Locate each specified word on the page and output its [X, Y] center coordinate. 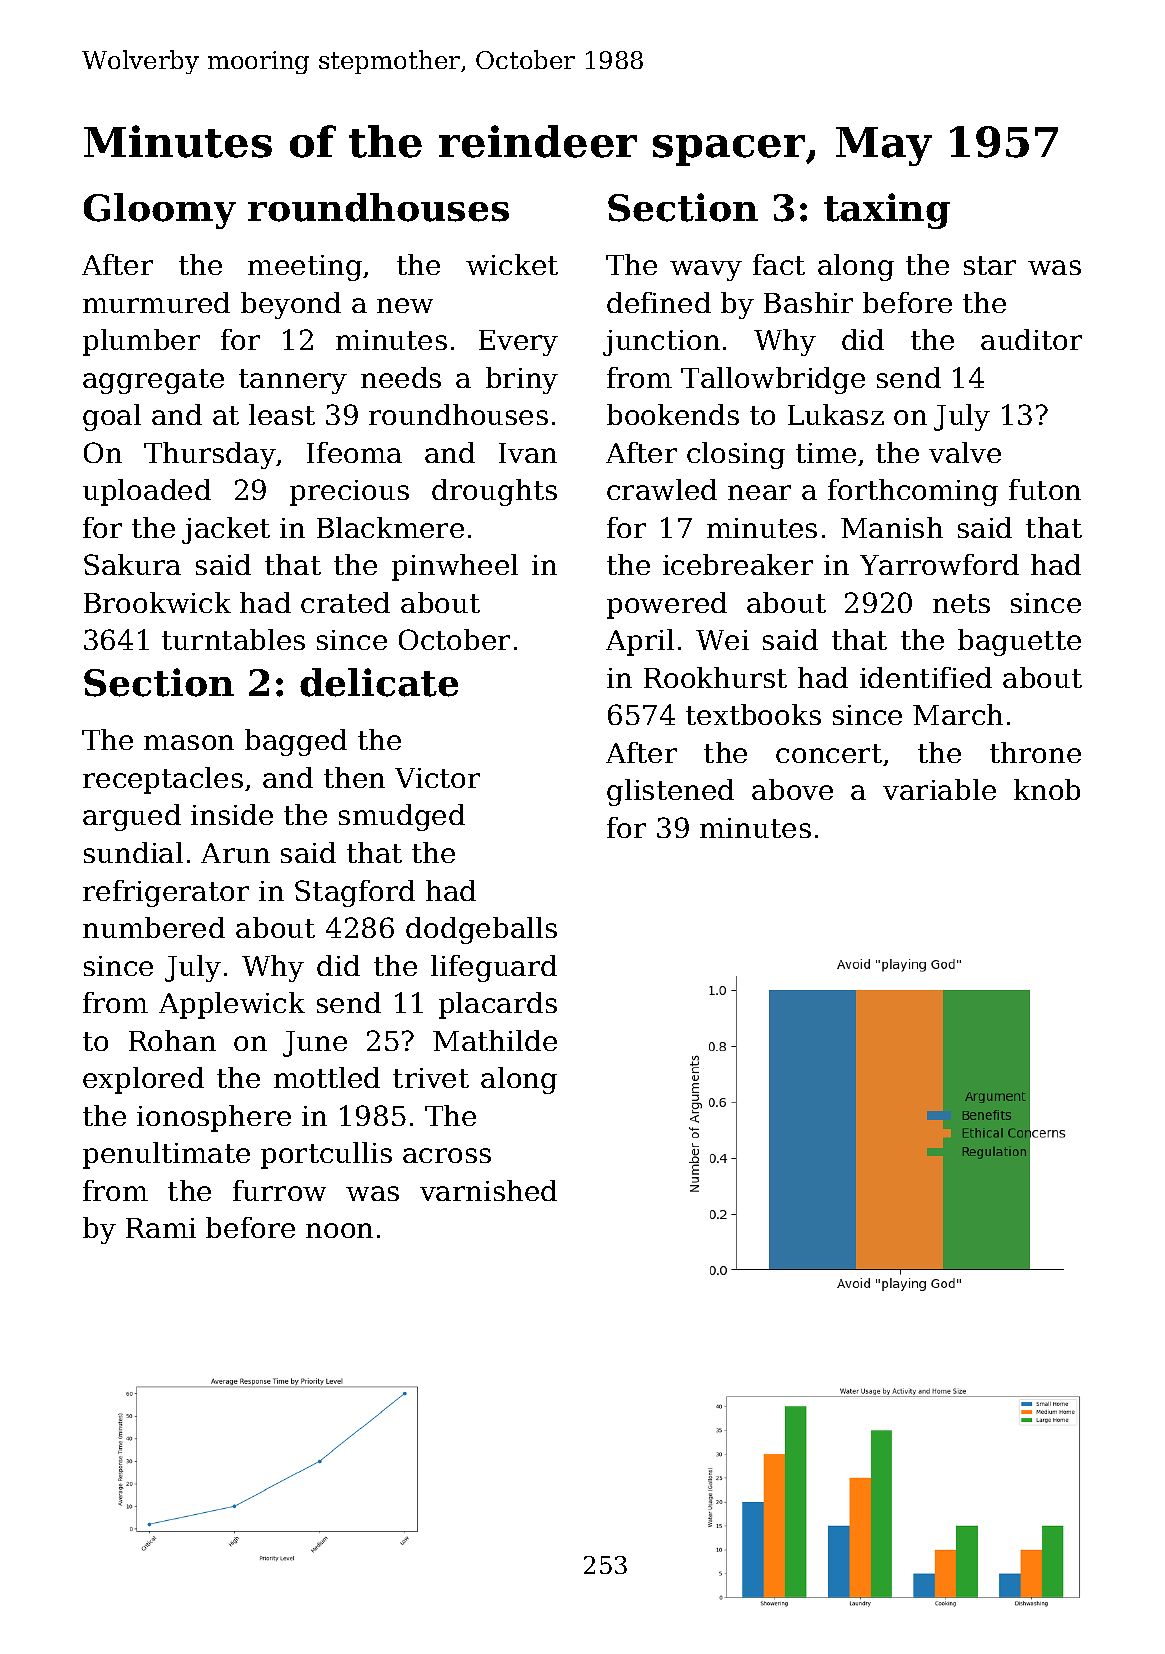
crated [345, 602]
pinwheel [455, 567]
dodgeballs [481, 930]
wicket [512, 264]
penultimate [166, 1155]
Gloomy [160, 211]
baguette [1019, 642]
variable [939, 789]
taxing [887, 211]
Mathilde [495, 1040]
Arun [235, 853]
